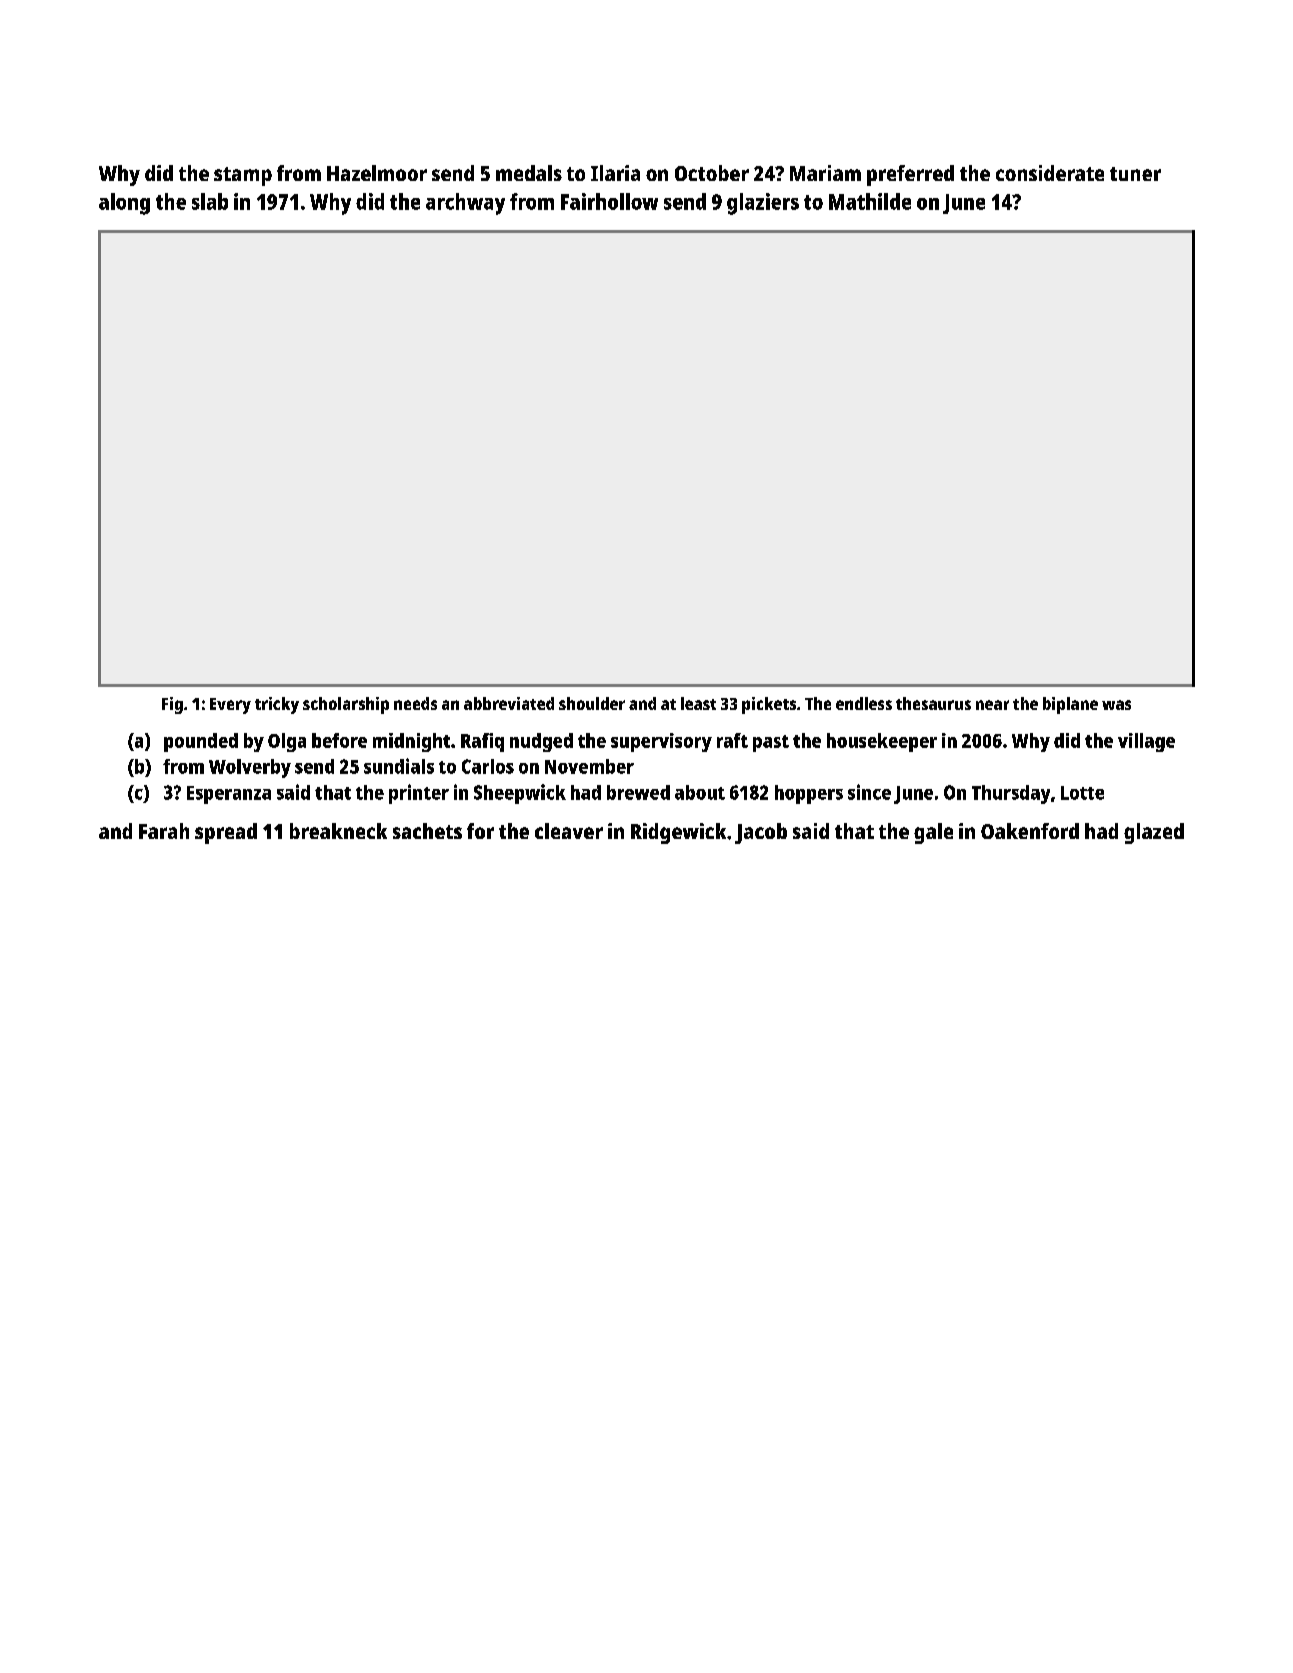  What do you see at coordinates (1135, 174) in the image?
I see `tuner` at bounding box center [1135, 174].
